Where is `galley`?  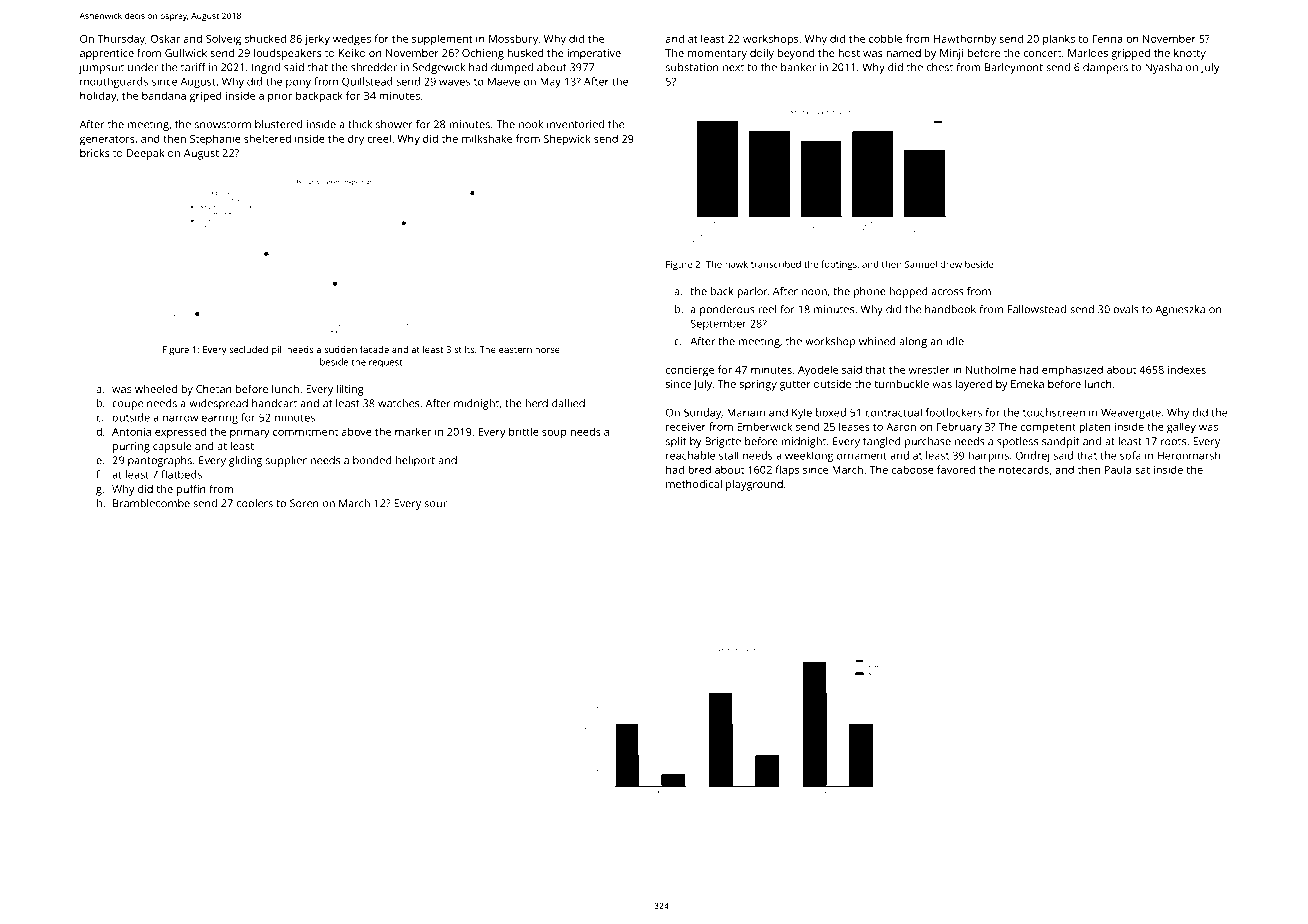
galley is located at coordinates (1181, 428).
